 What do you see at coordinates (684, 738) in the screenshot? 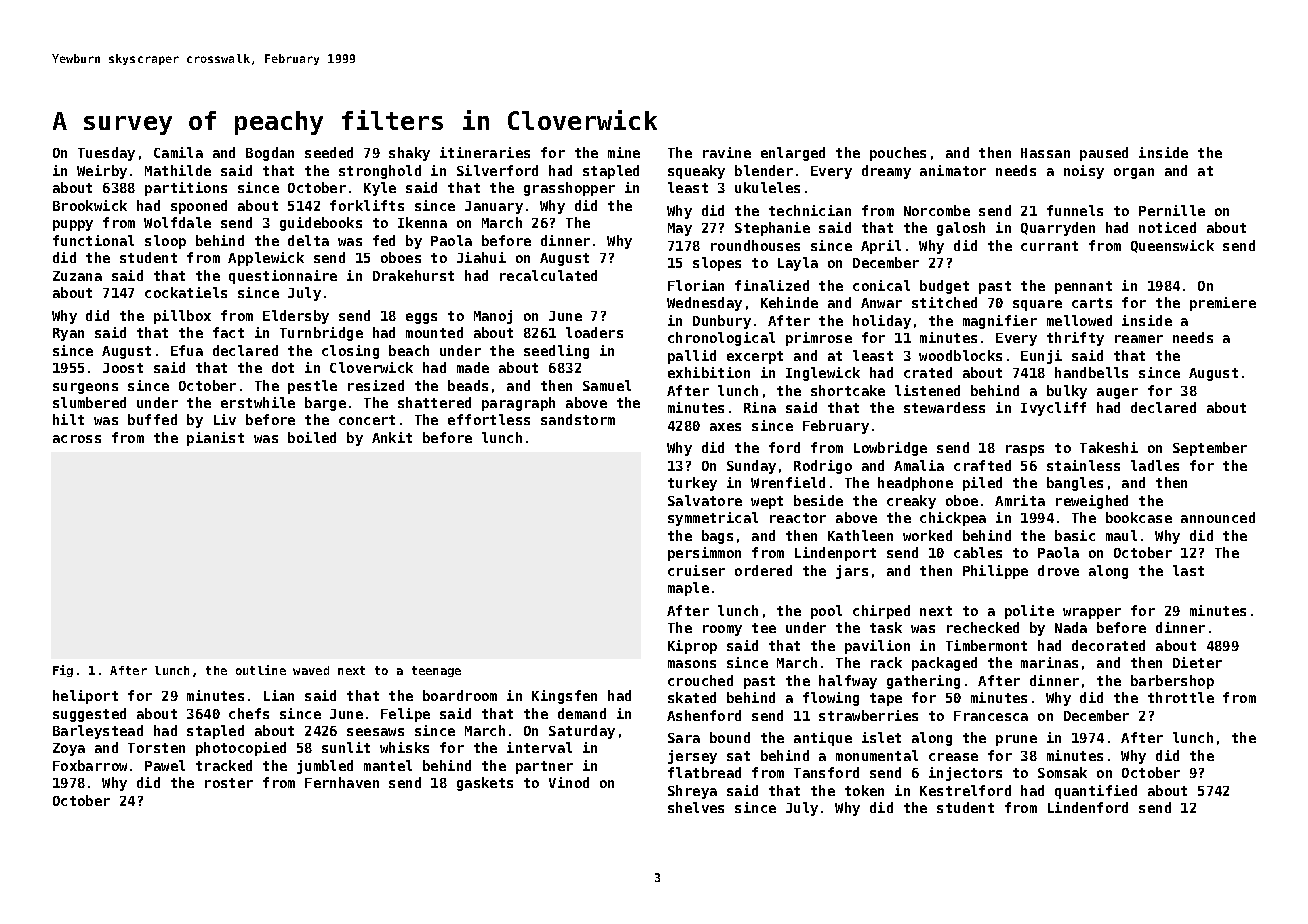
I see `Sara` at bounding box center [684, 738].
